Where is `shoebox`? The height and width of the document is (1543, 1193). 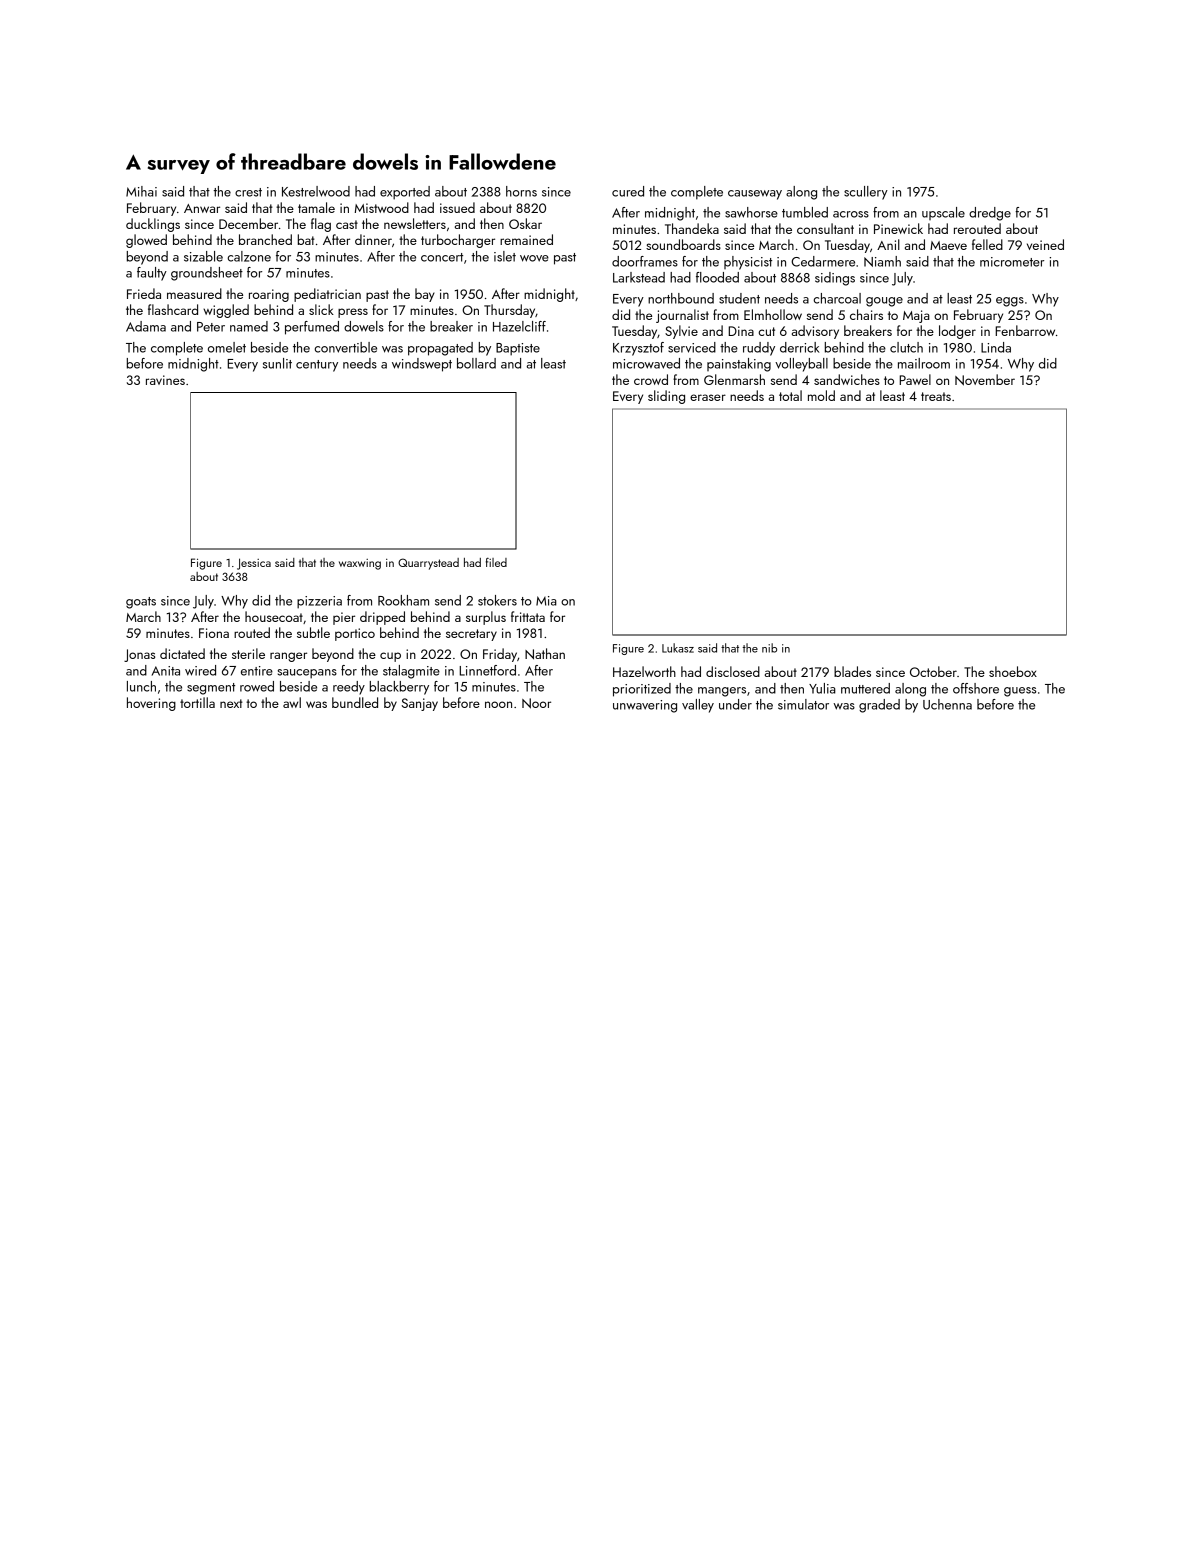
shoebox is located at coordinates (1013, 671).
